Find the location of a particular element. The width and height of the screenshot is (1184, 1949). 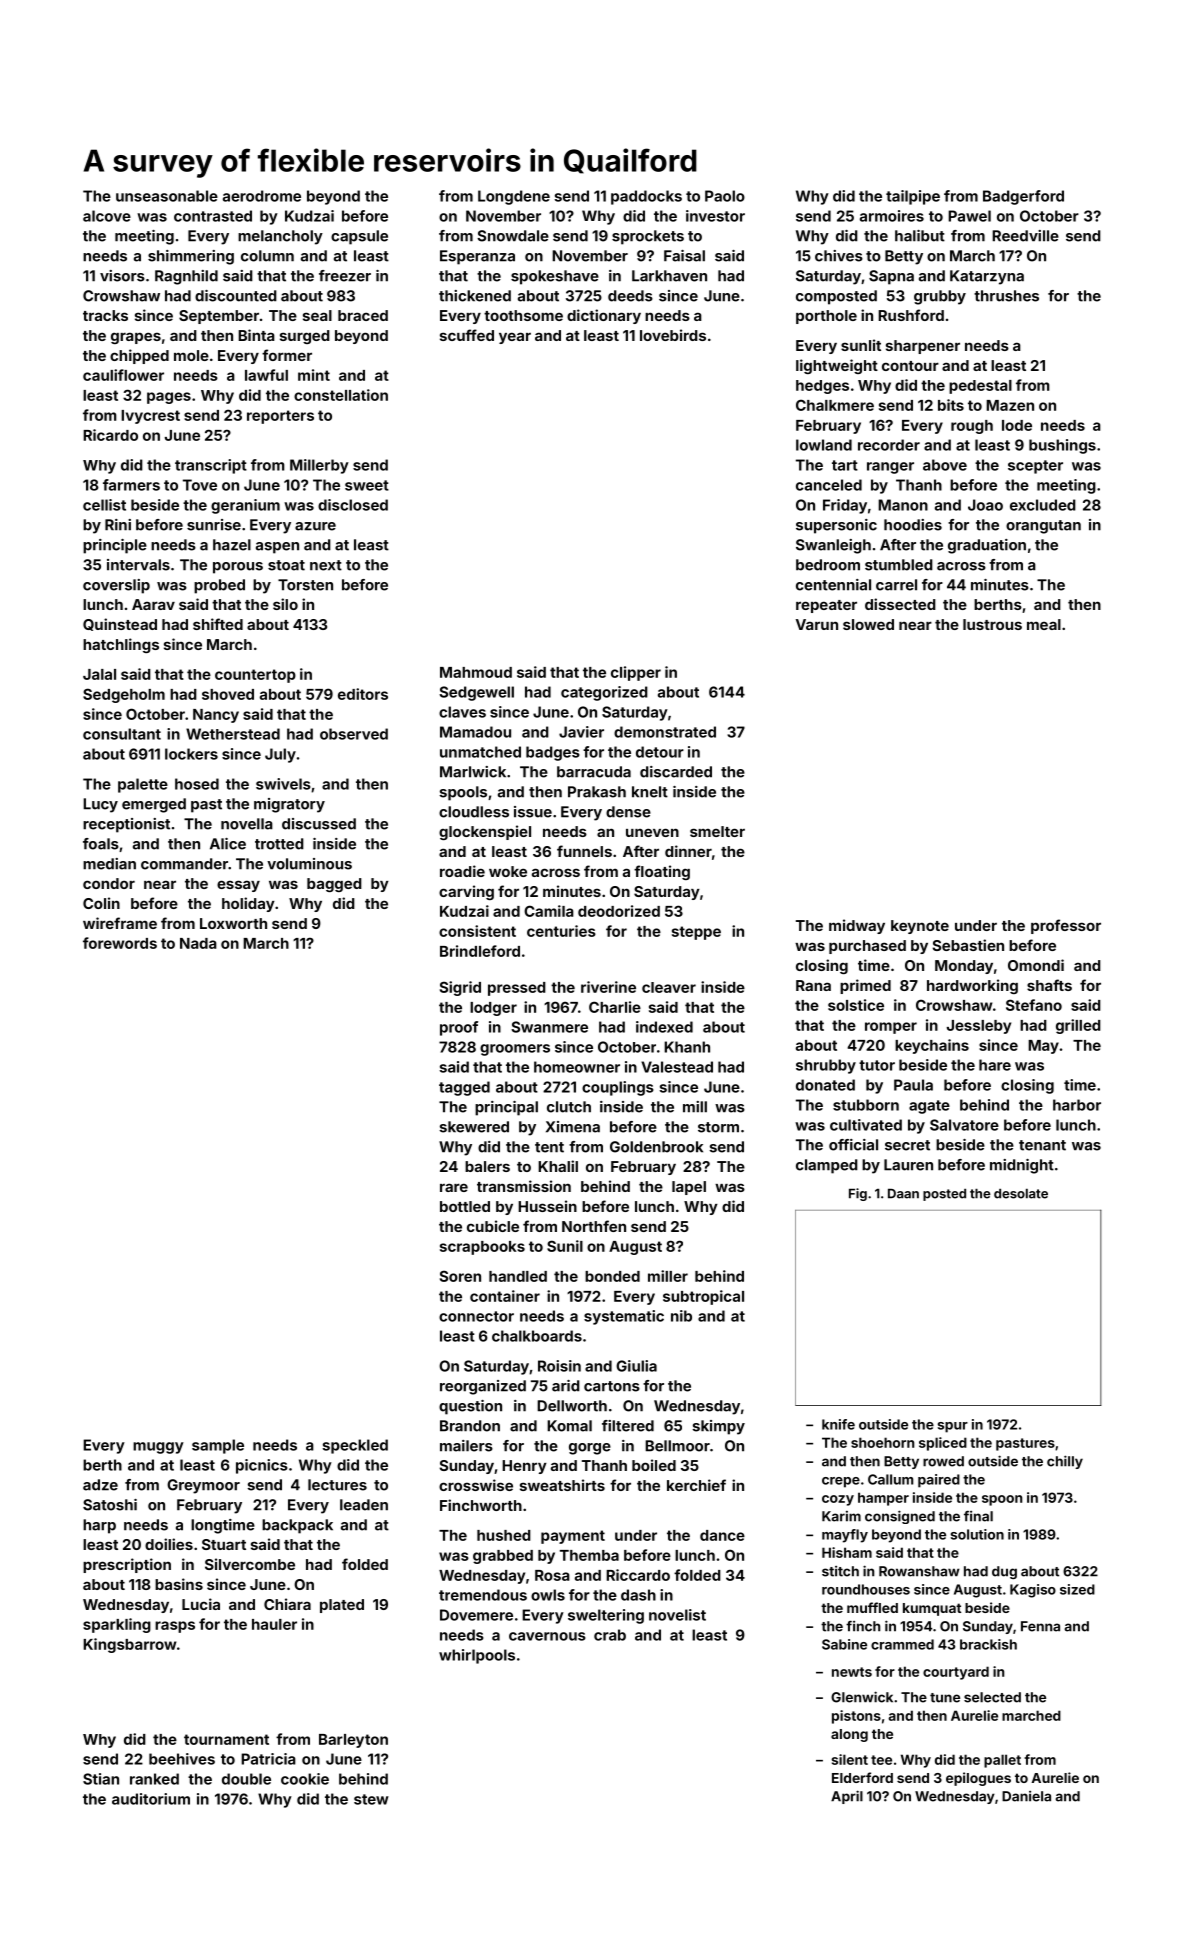

bonded is located at coordinates (612, 1276).
